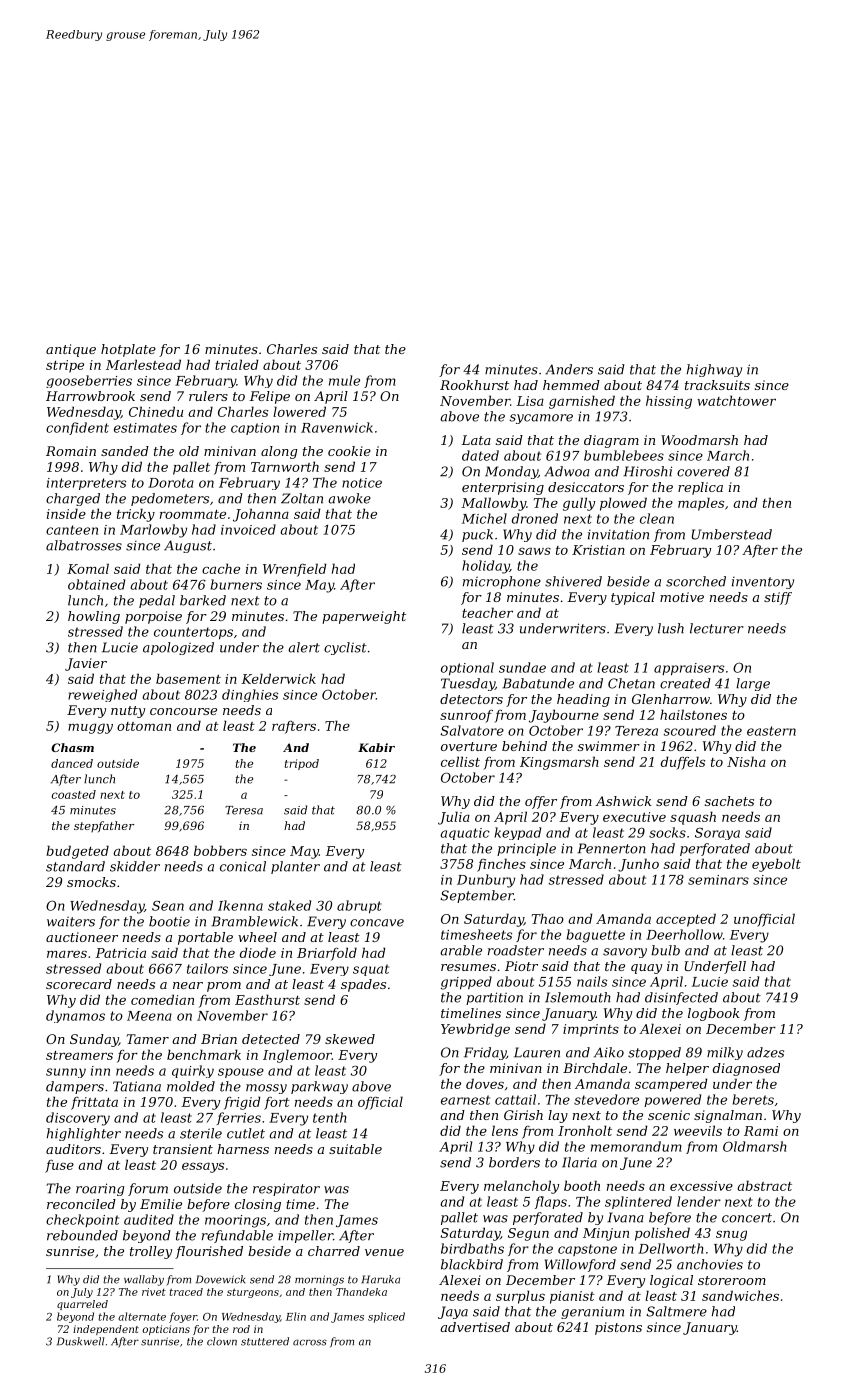  What do you see at coordinates (80, 1341) in the image?
I see `Duskwell` at bounding box center [80, 1341].
